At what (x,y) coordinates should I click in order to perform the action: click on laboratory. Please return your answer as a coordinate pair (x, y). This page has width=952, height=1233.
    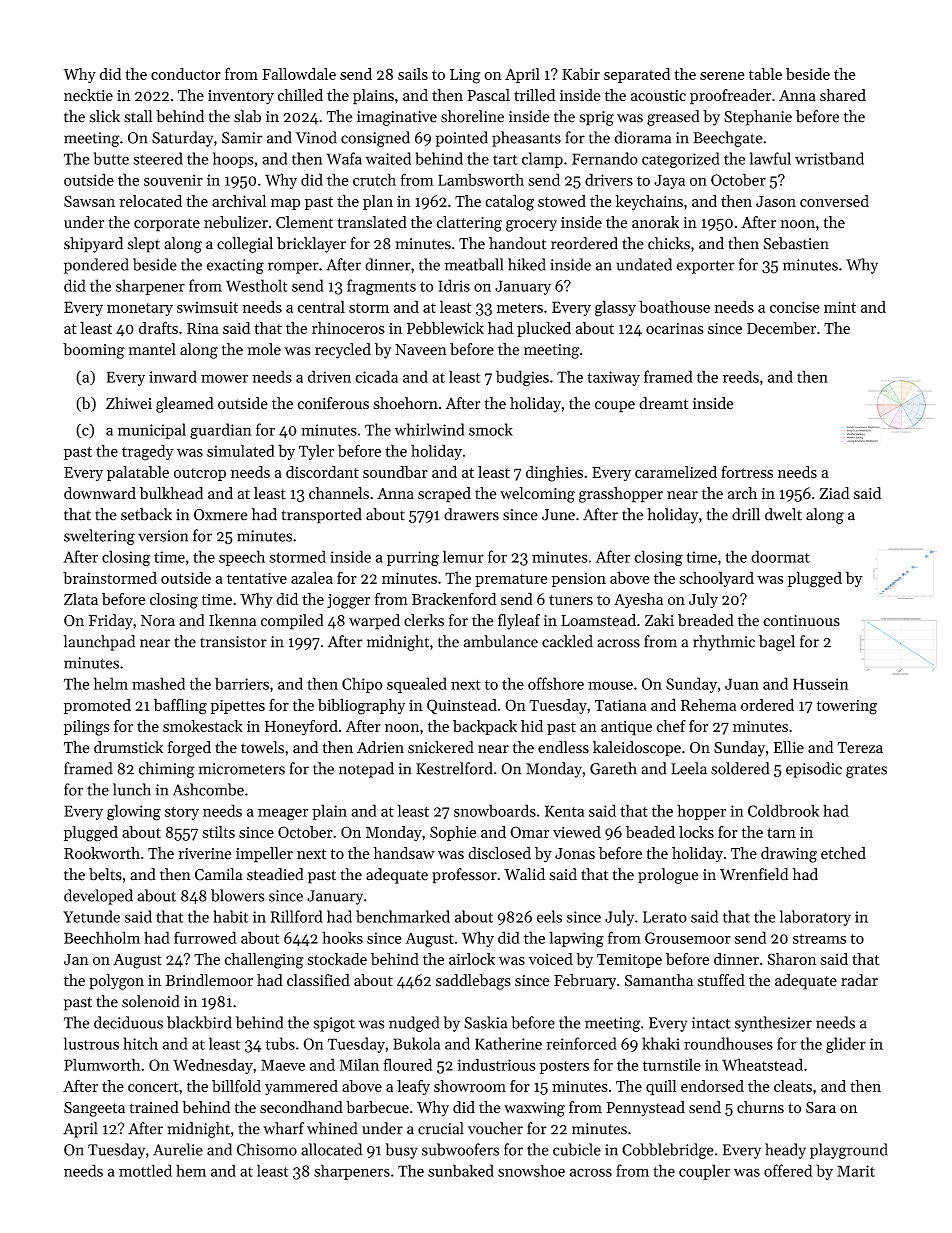
    Looking at the image, I should click on (815, 918).
